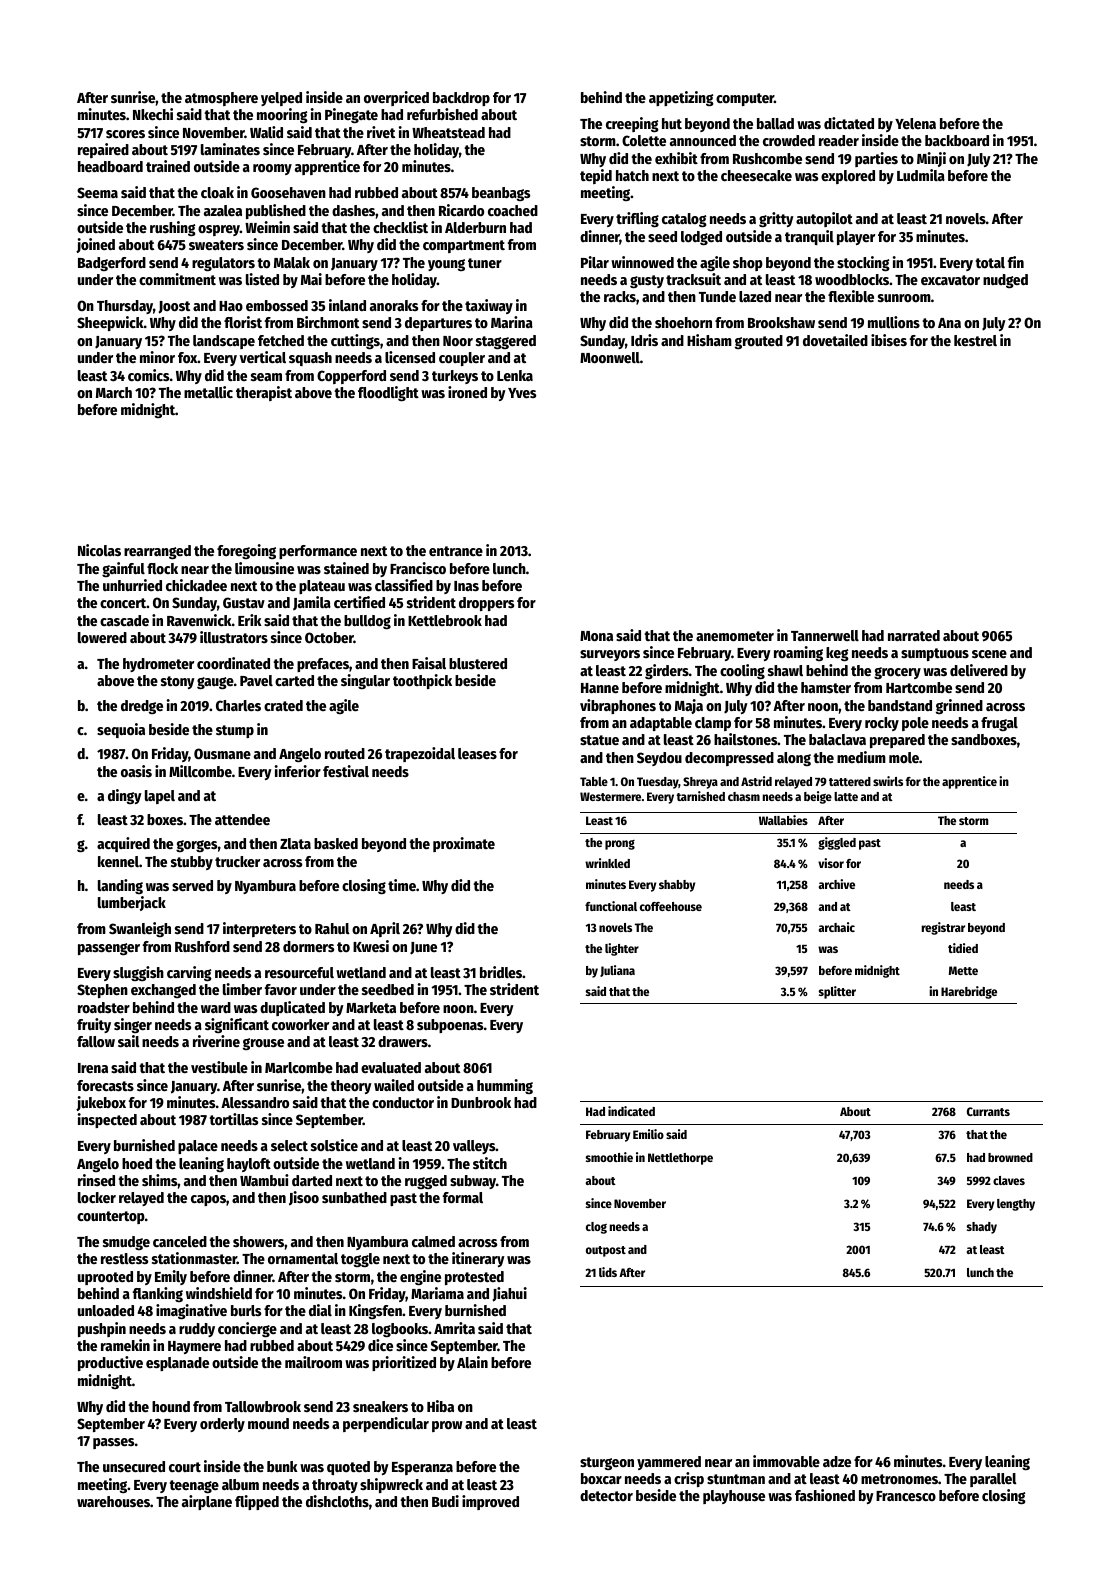 This screenshot has width=1120, height=1584. Describe the element at coordinates (671, 906) in the screenshot. I see `coffeehouse` at that location.
